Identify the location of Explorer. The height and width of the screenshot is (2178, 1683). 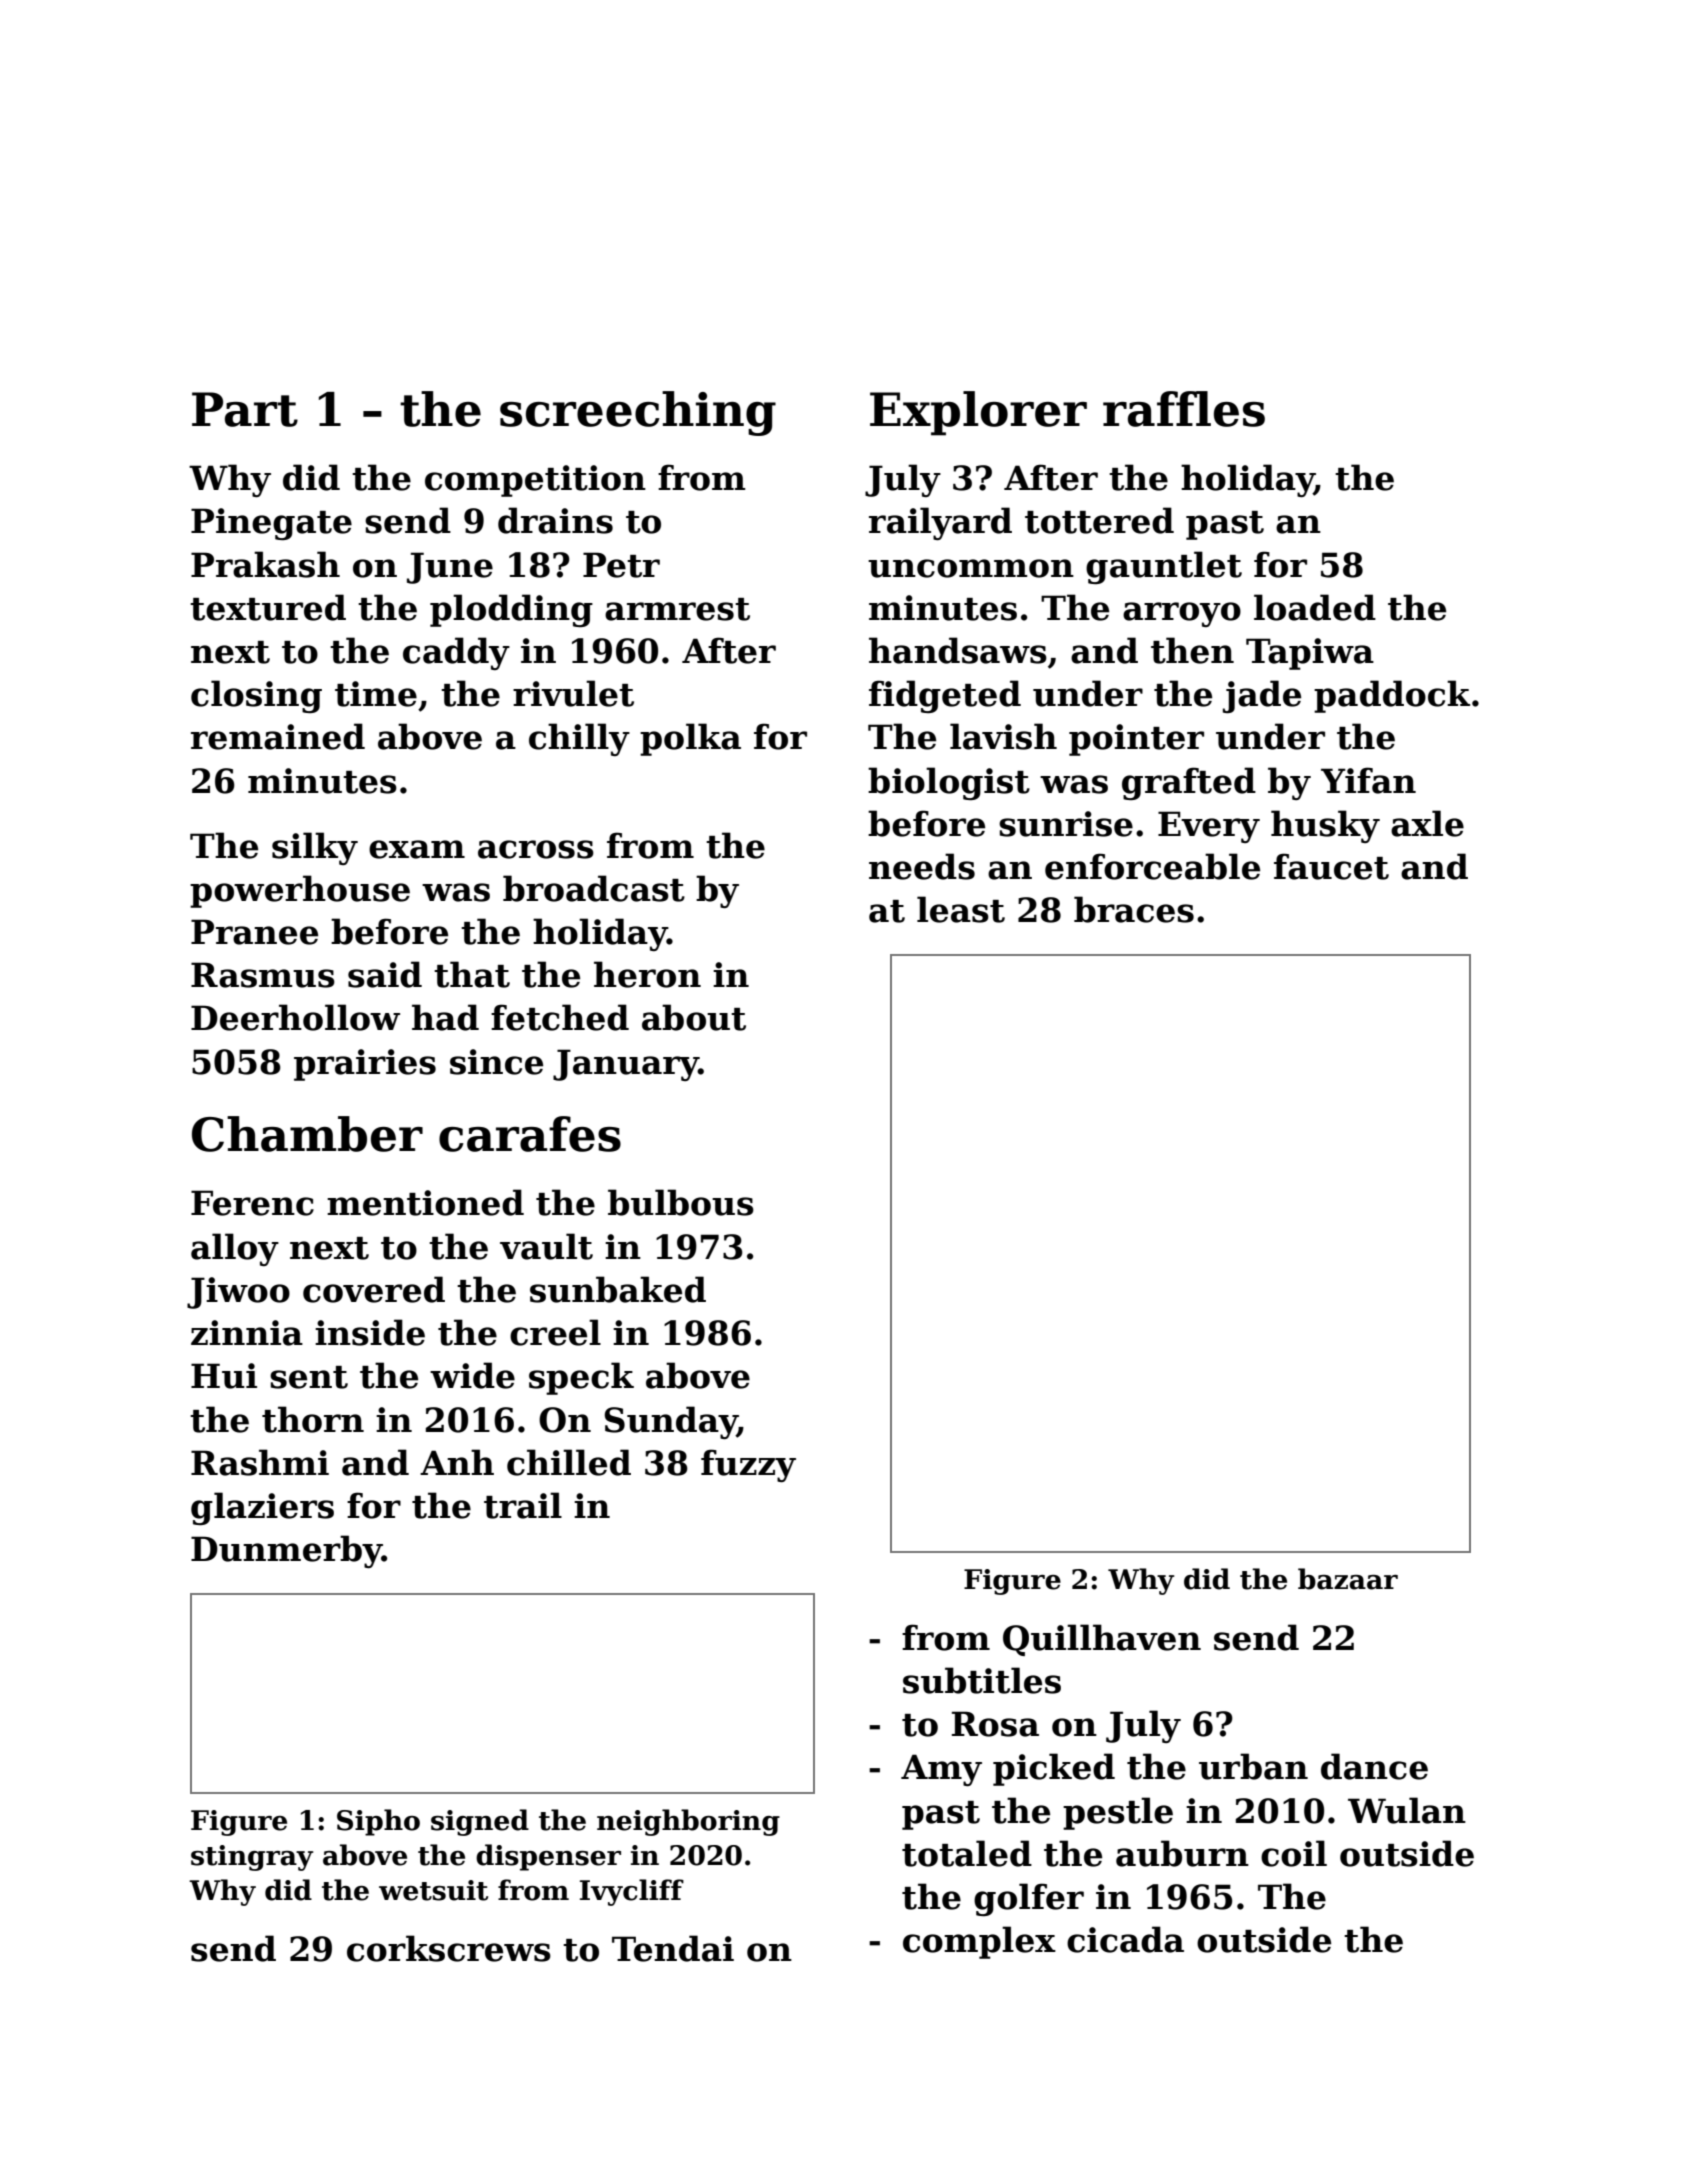
(978, 413).
